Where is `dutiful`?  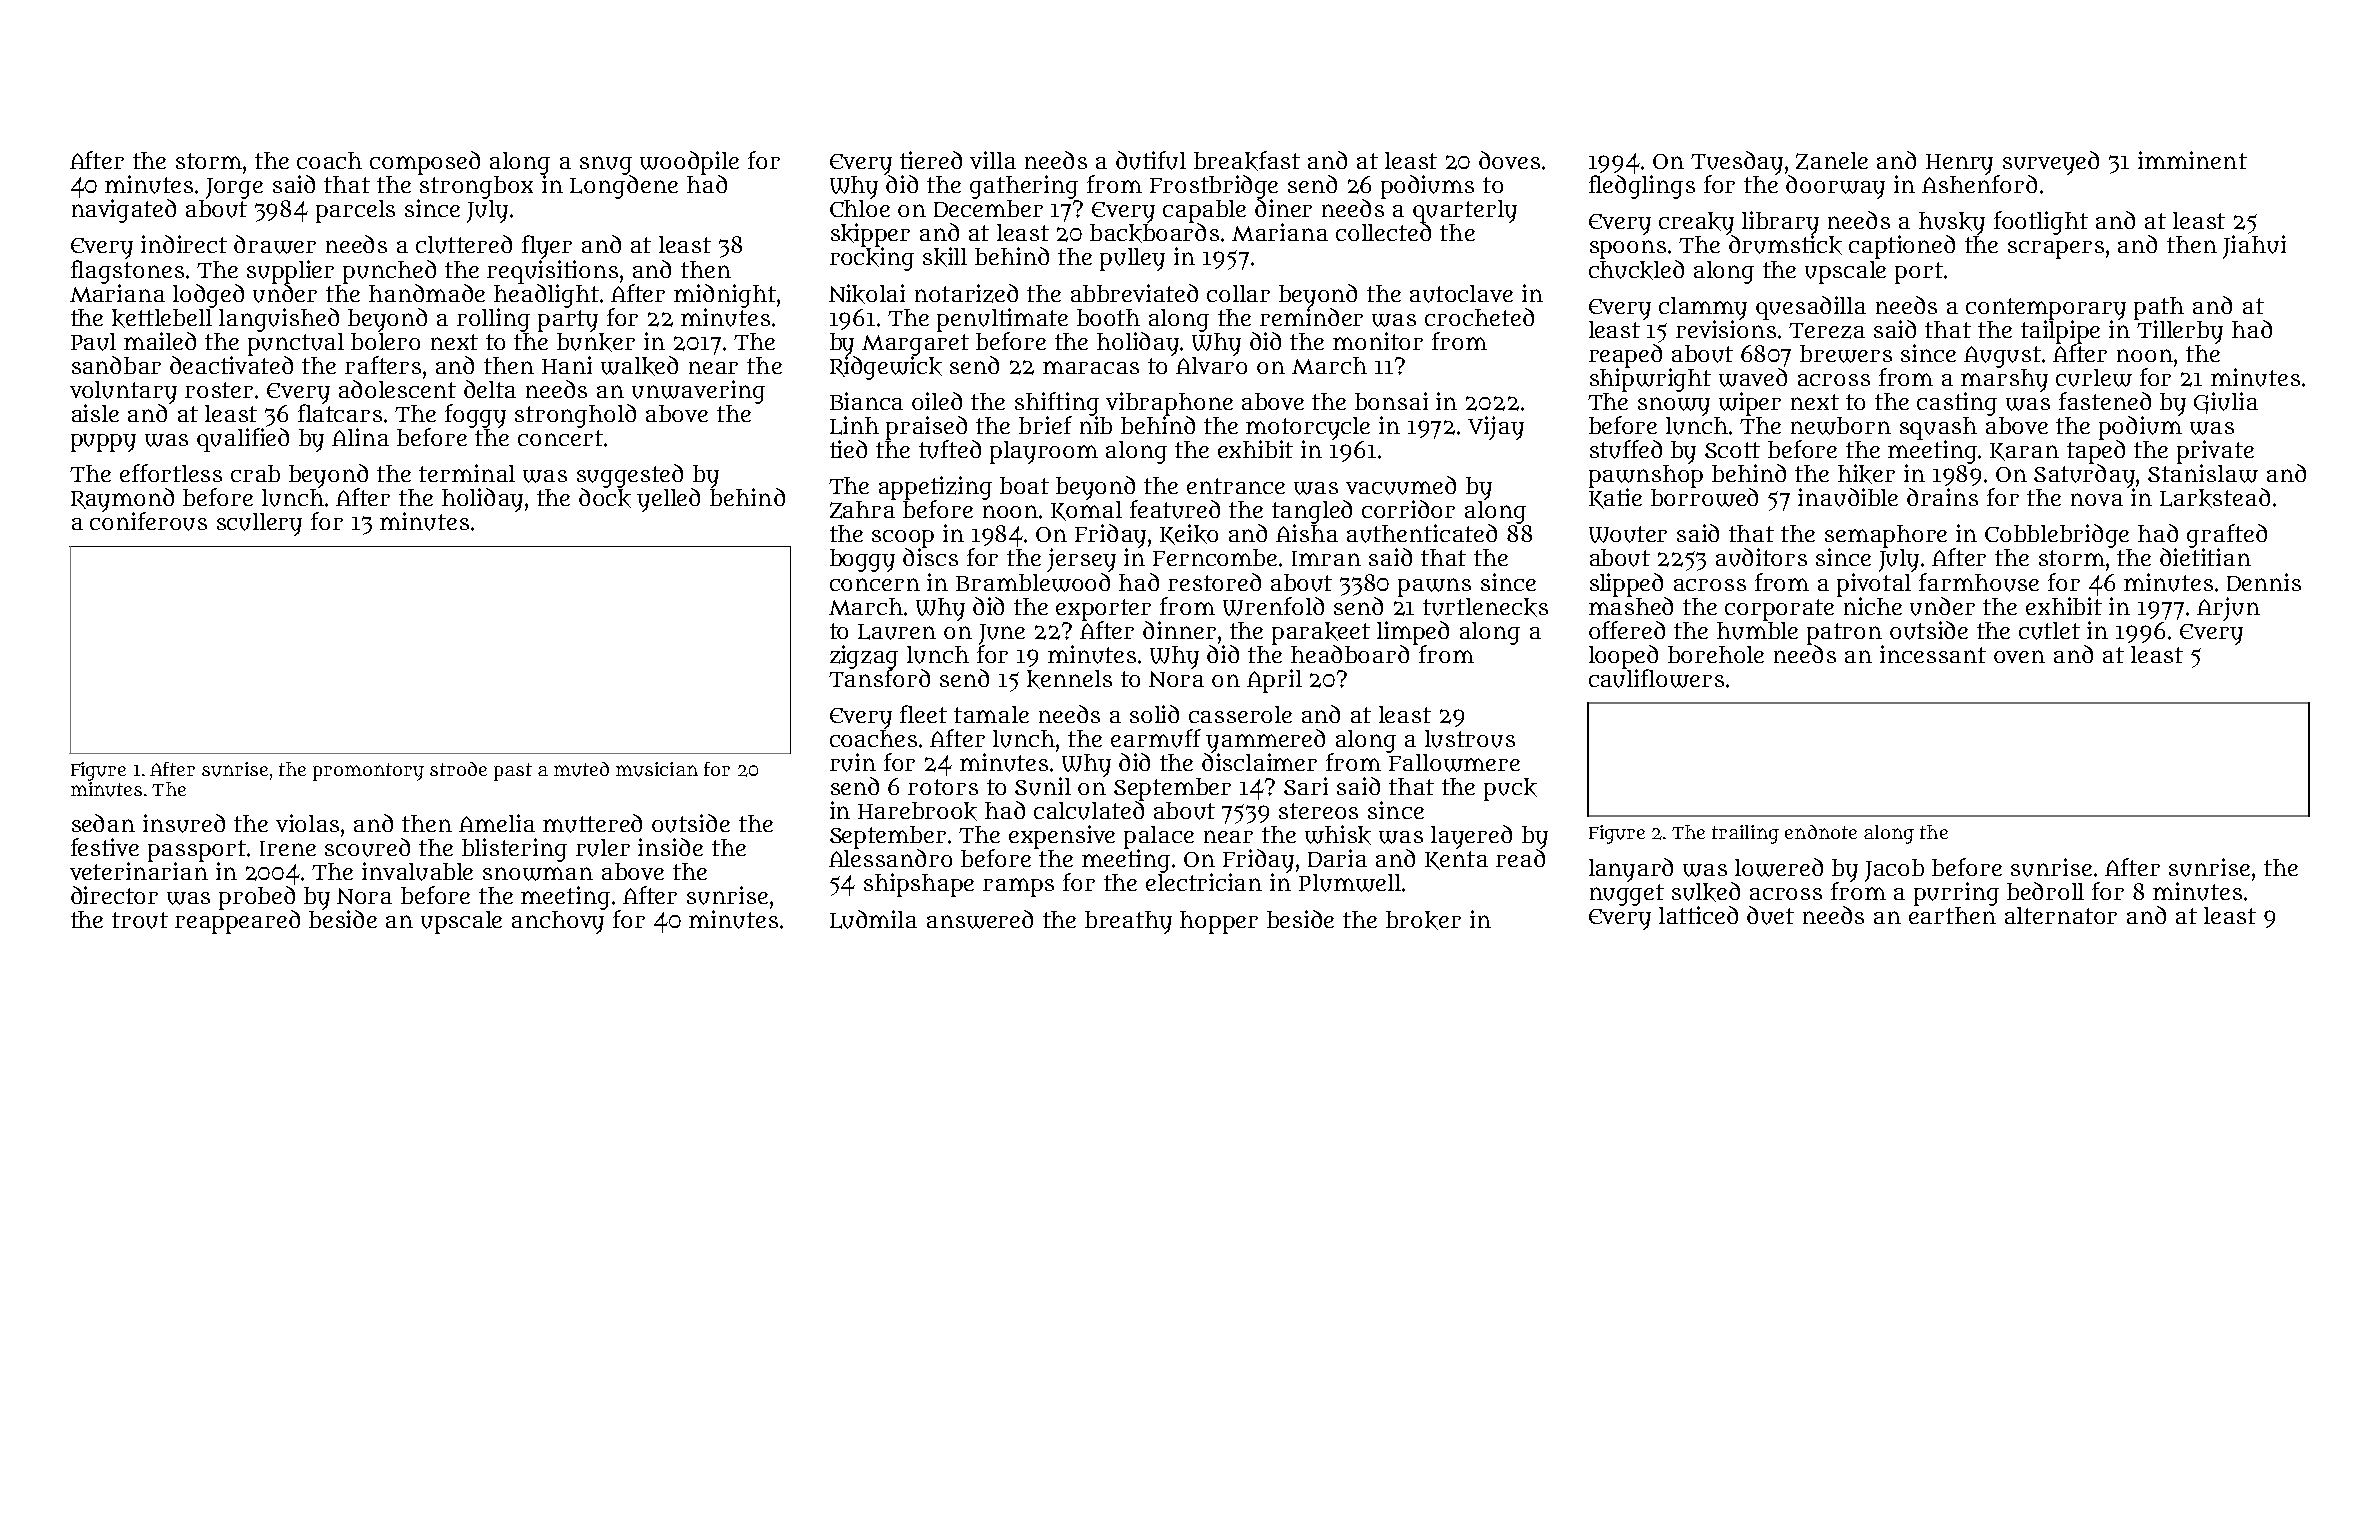
dutiful is located at coordinates (1151, 160).
